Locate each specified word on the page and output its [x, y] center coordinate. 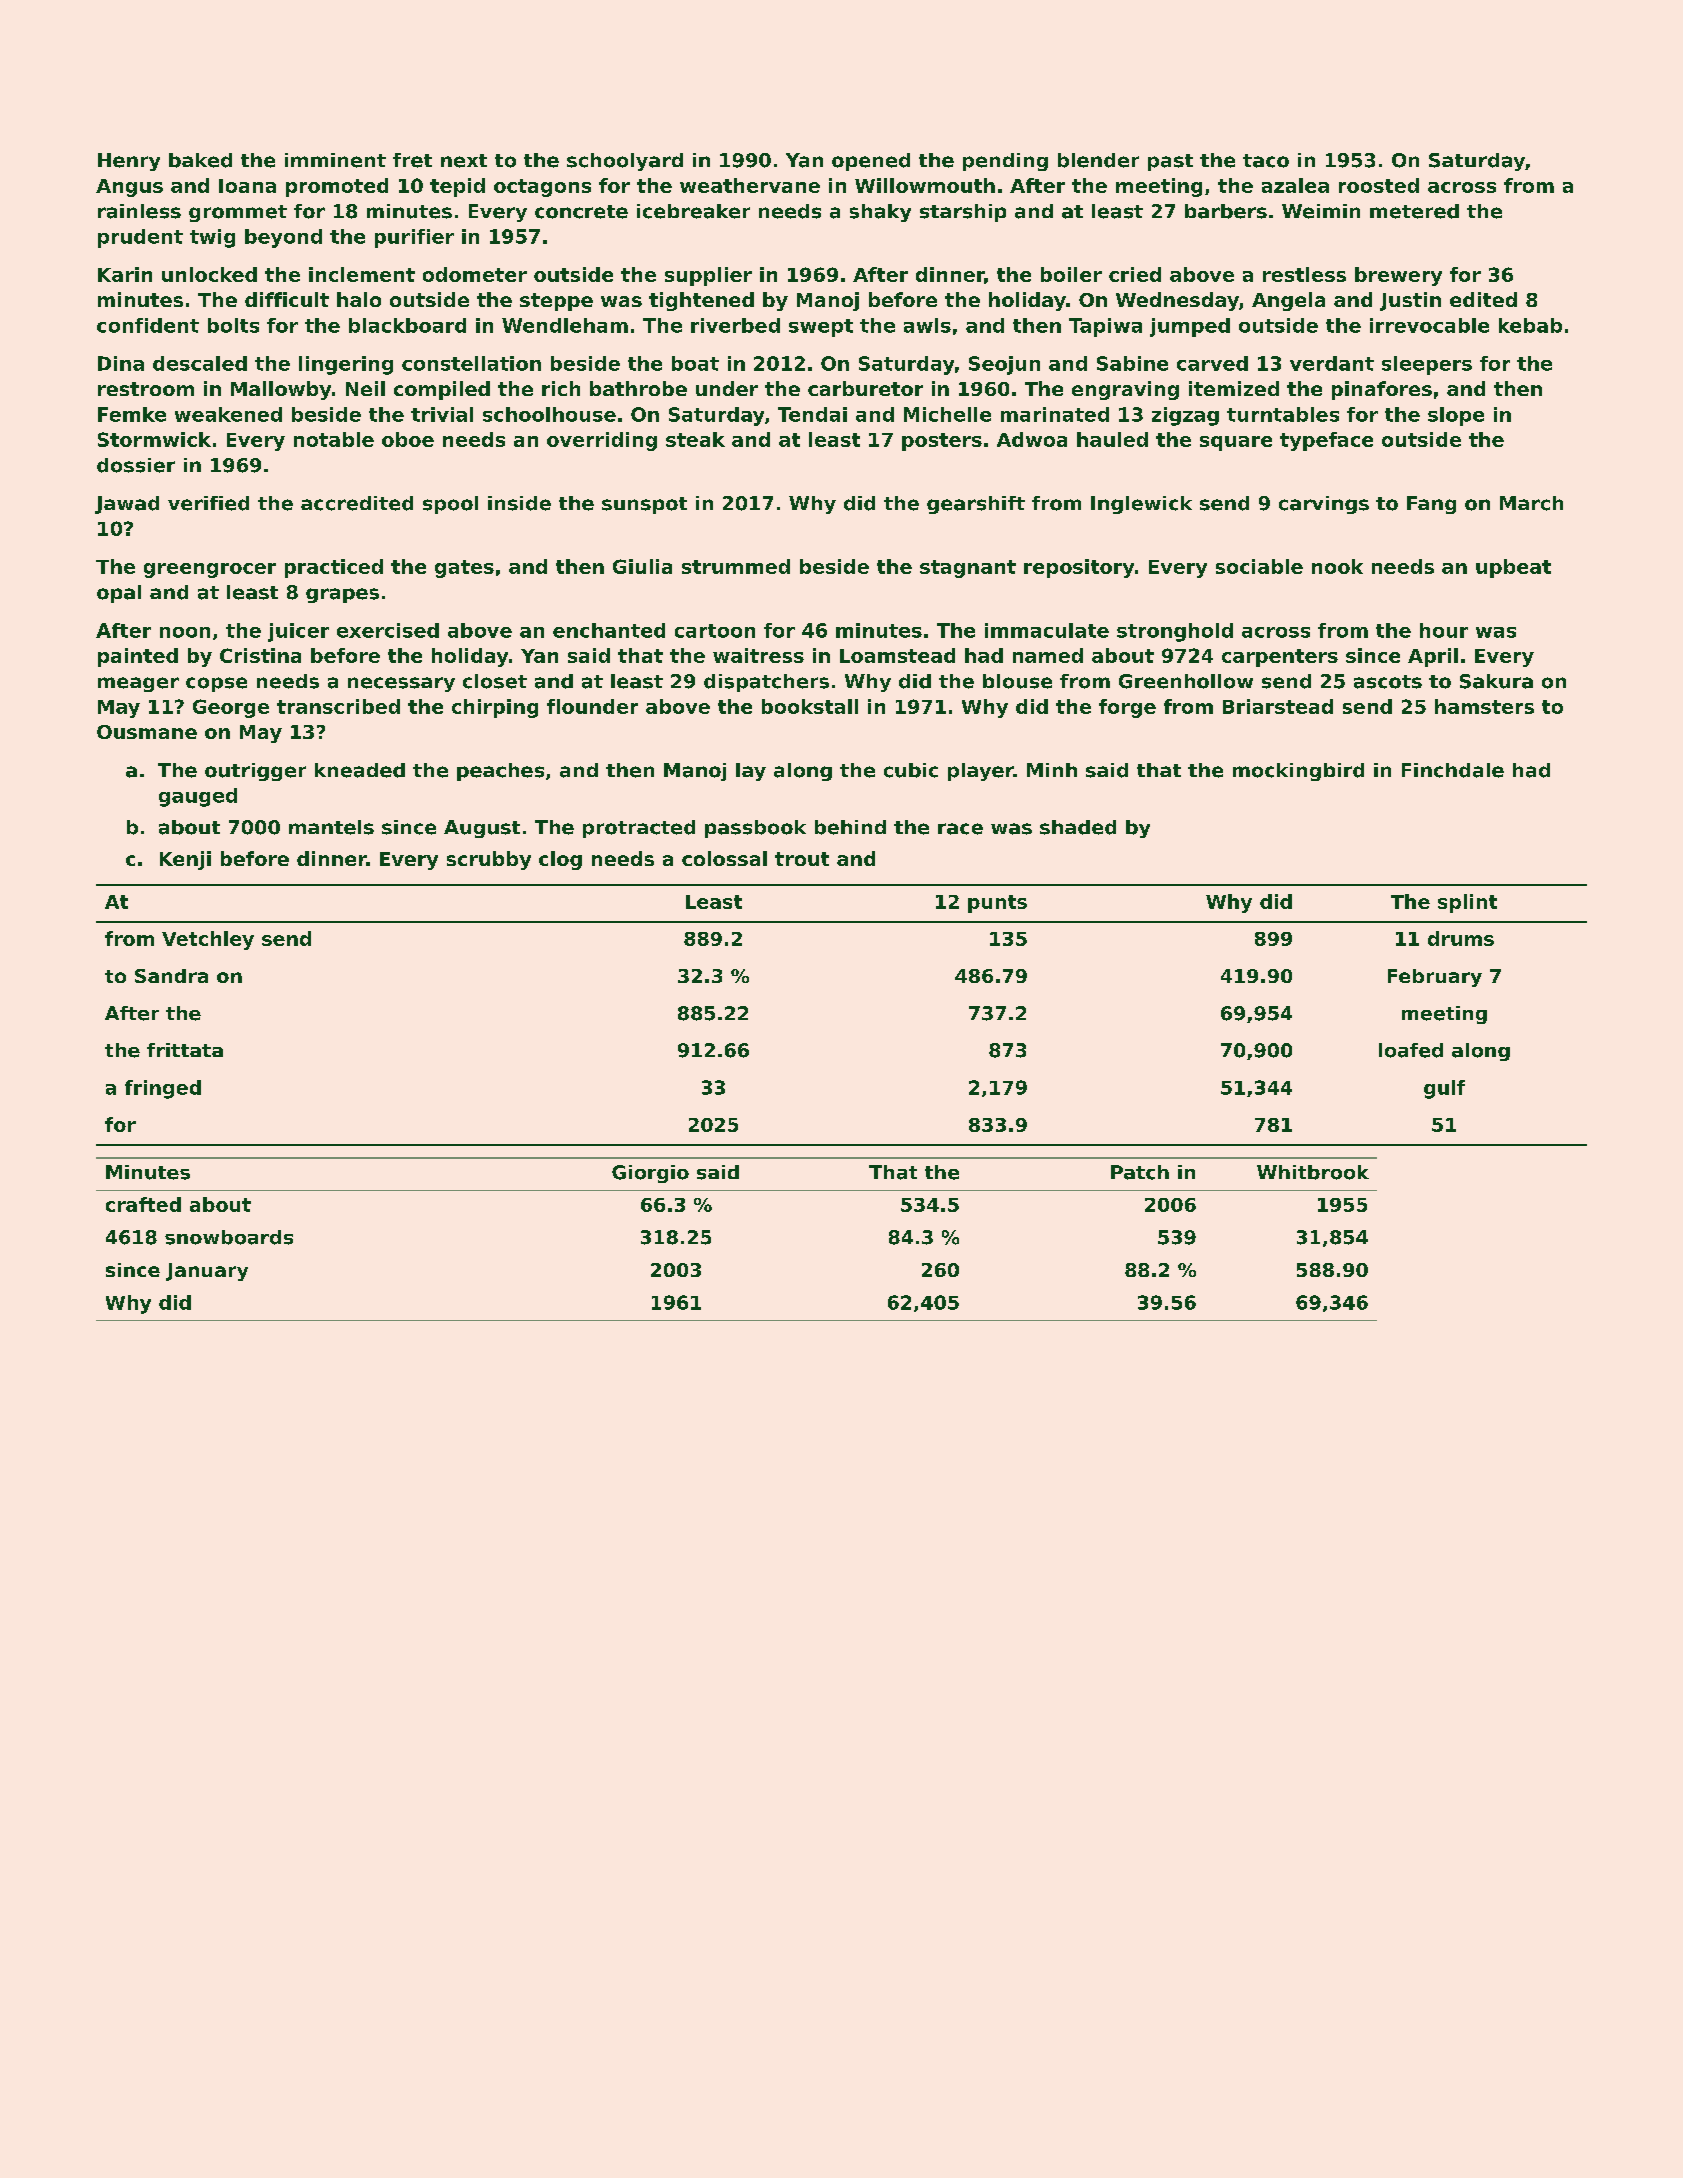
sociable [1259, 566]
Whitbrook [1313, 1172]
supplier [708, 276]
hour [1444, 630]
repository [1079, 568]
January [207, 1272]
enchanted [609, 630]
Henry [129, 162]
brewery [1398, 276]
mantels [331, 827]
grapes [342, 595]
